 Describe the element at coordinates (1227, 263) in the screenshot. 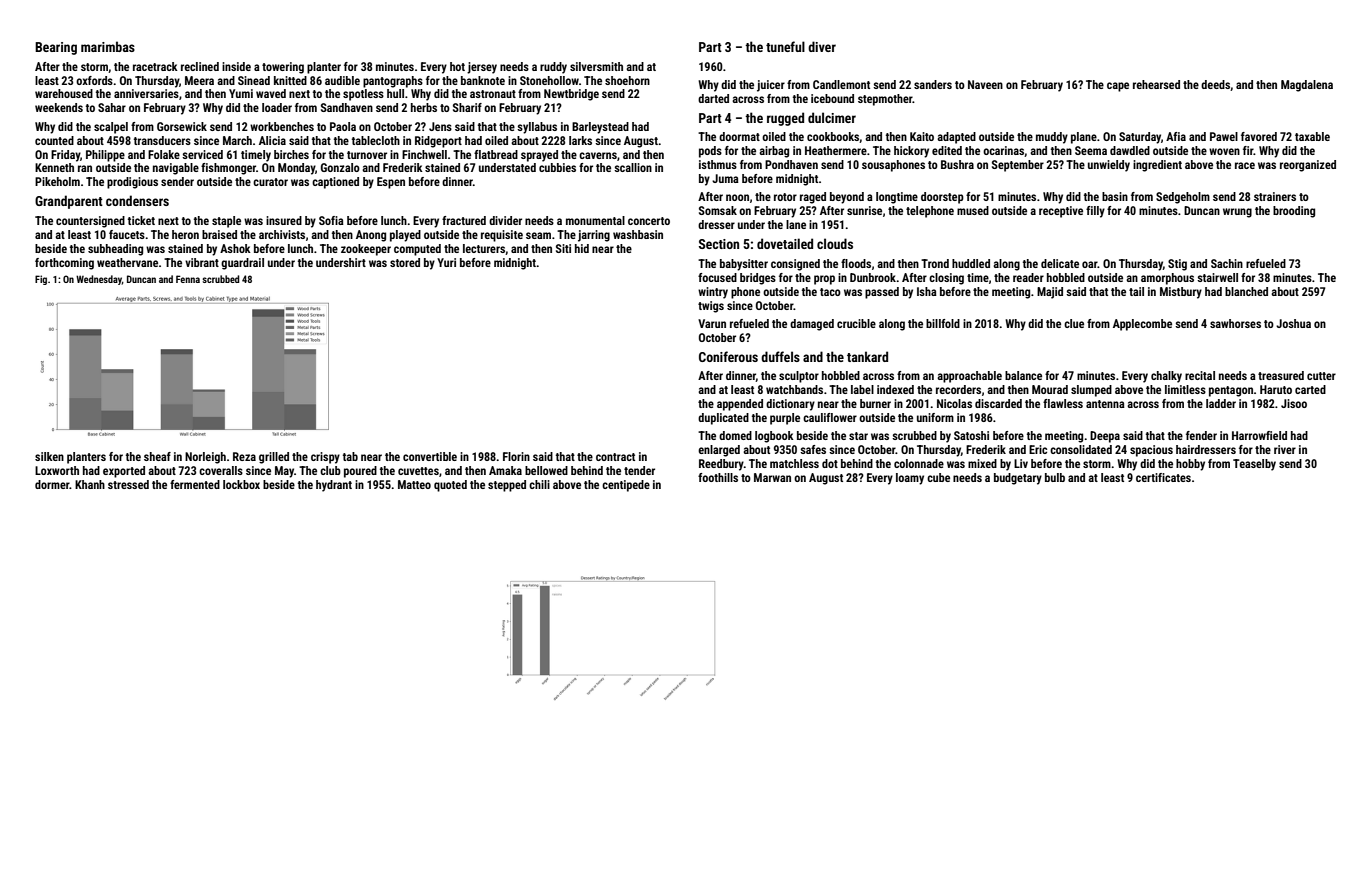

I see `Sachin` at that location.
